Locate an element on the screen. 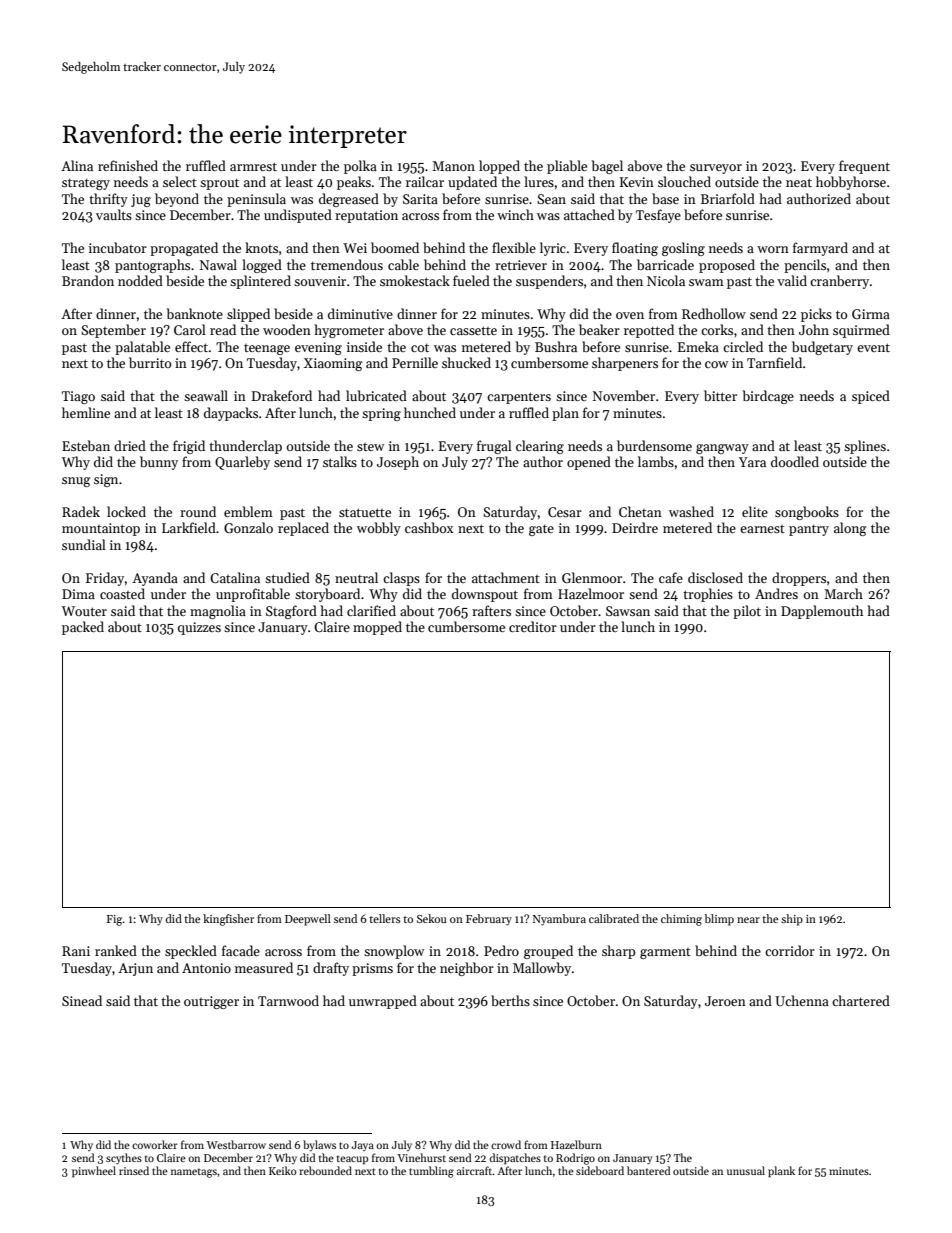 The image size is (952, 1233). diminutive is located at coordinates (360, 313).
